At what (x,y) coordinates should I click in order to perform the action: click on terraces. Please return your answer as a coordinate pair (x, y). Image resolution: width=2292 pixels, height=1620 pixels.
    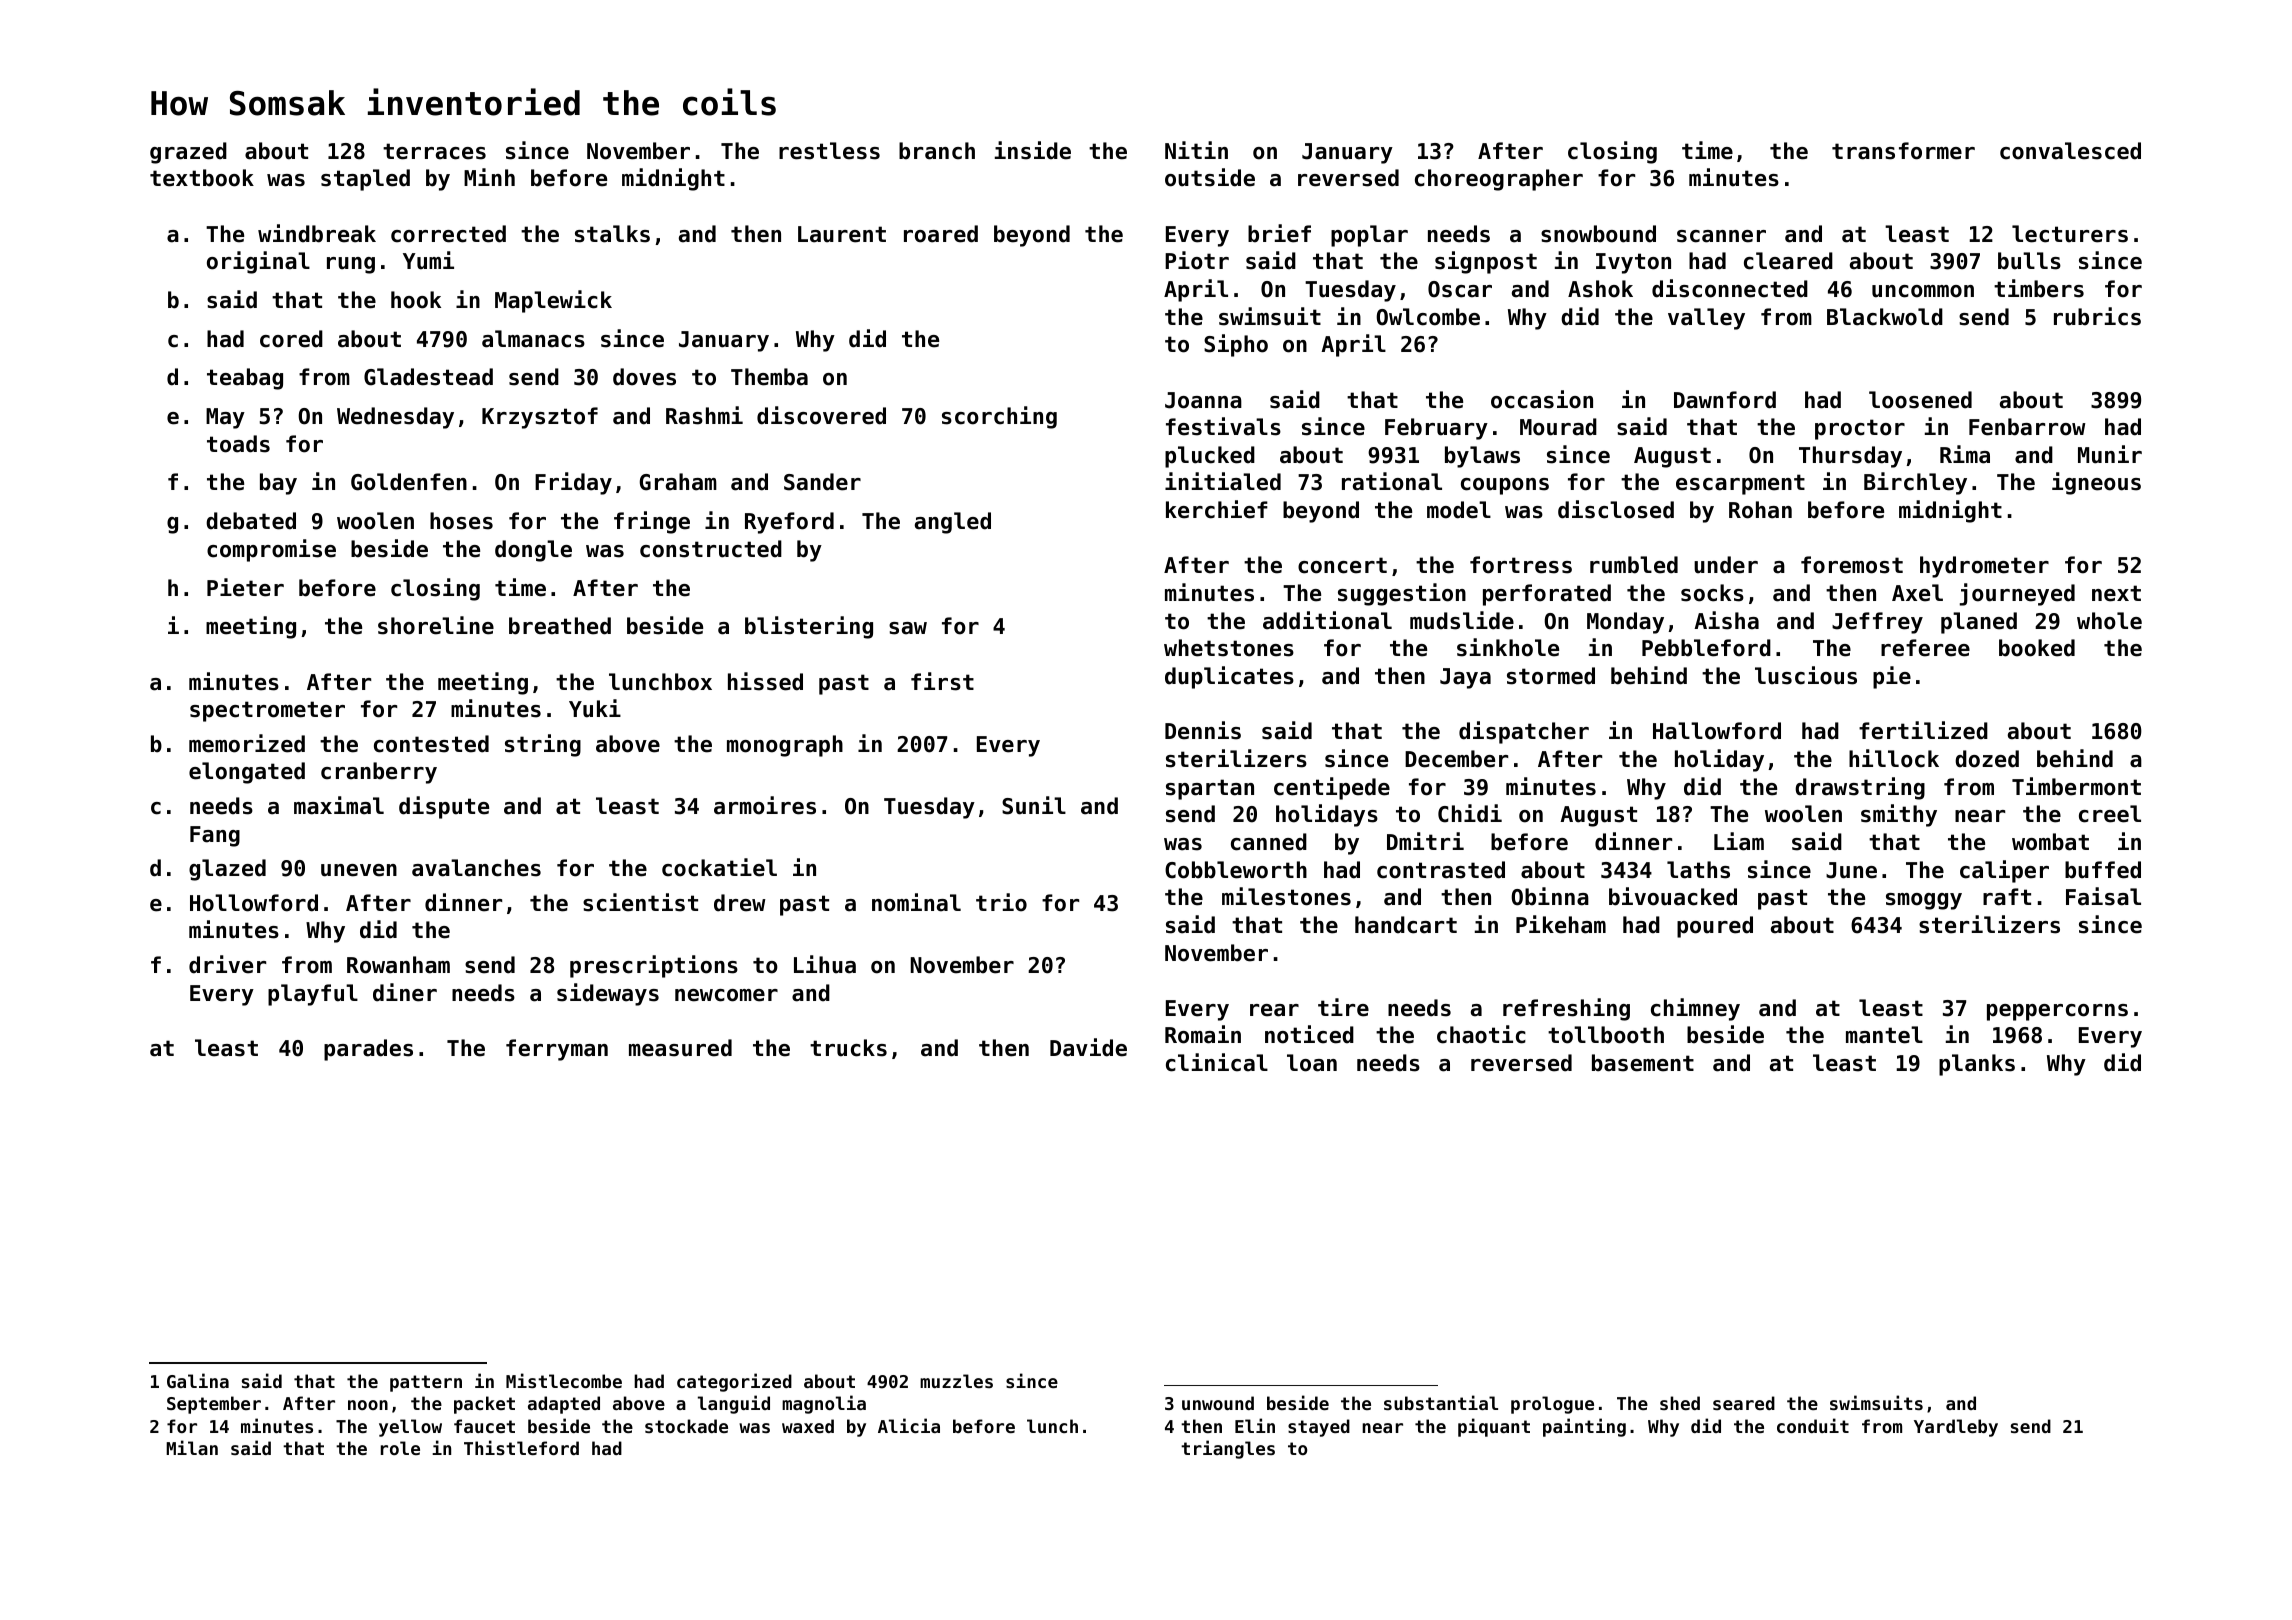
    Looking at the image, I should click on (434, 151).
